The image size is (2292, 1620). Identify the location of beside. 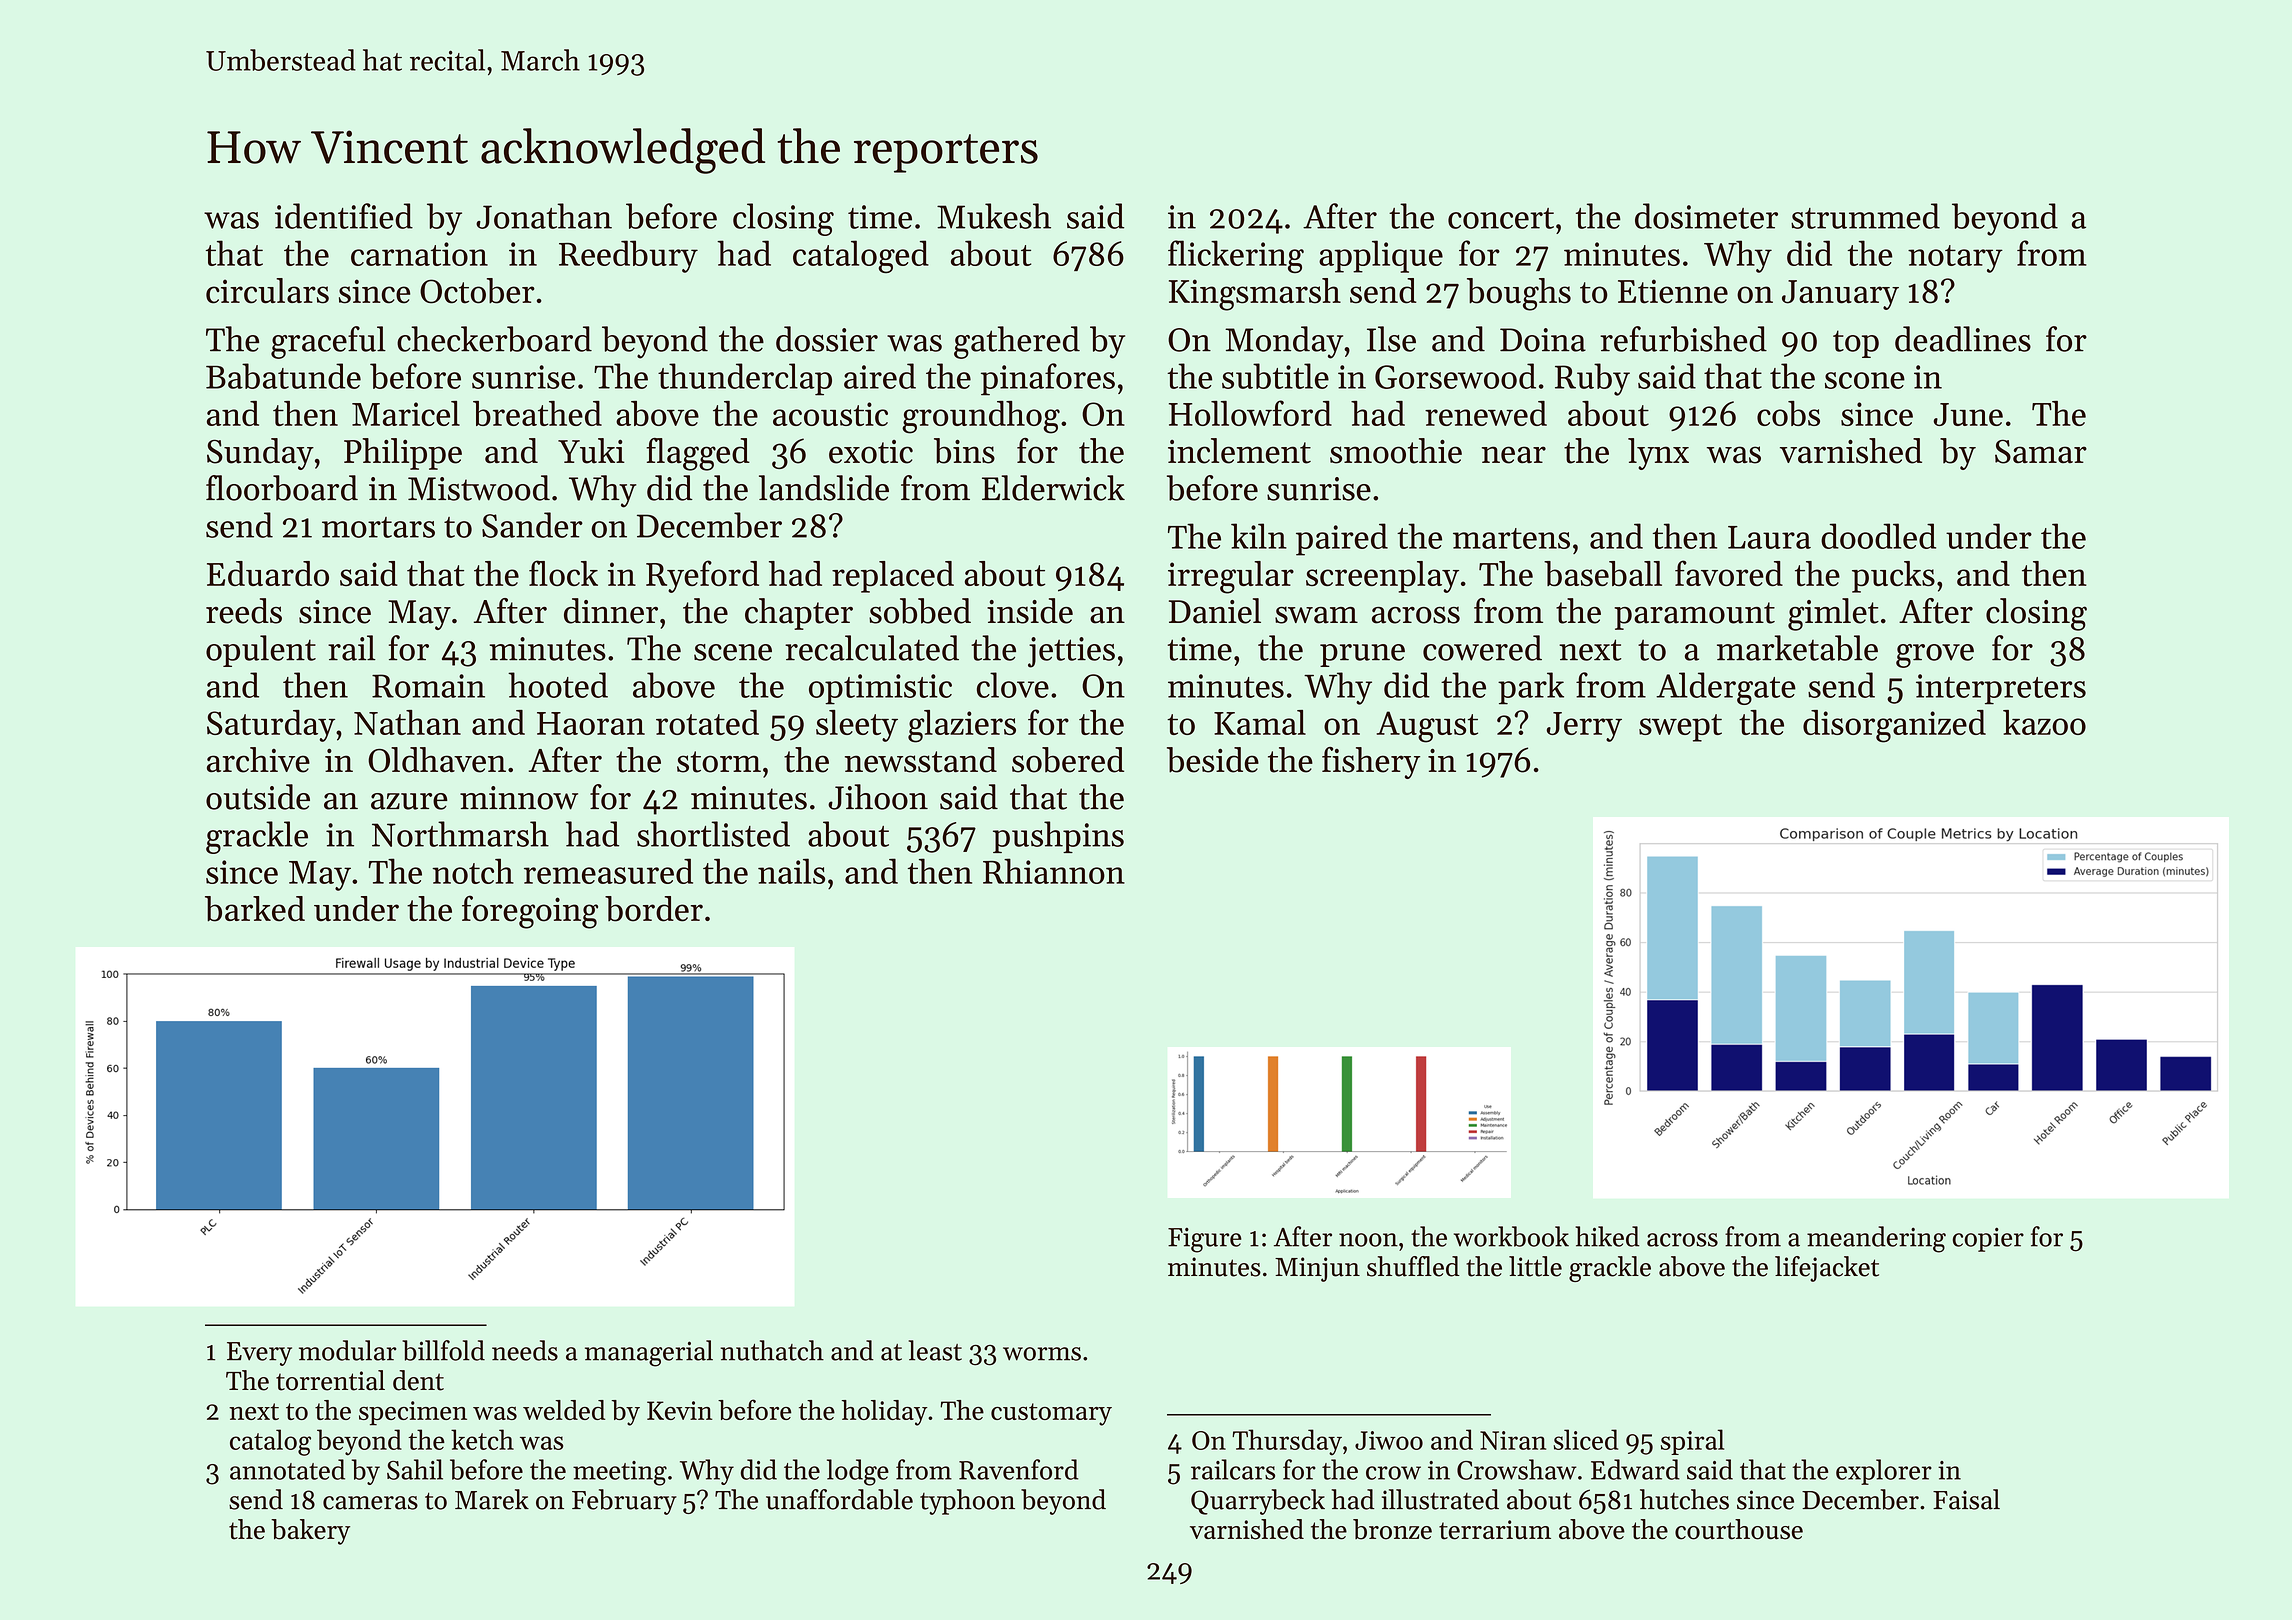
(1213, 760).
